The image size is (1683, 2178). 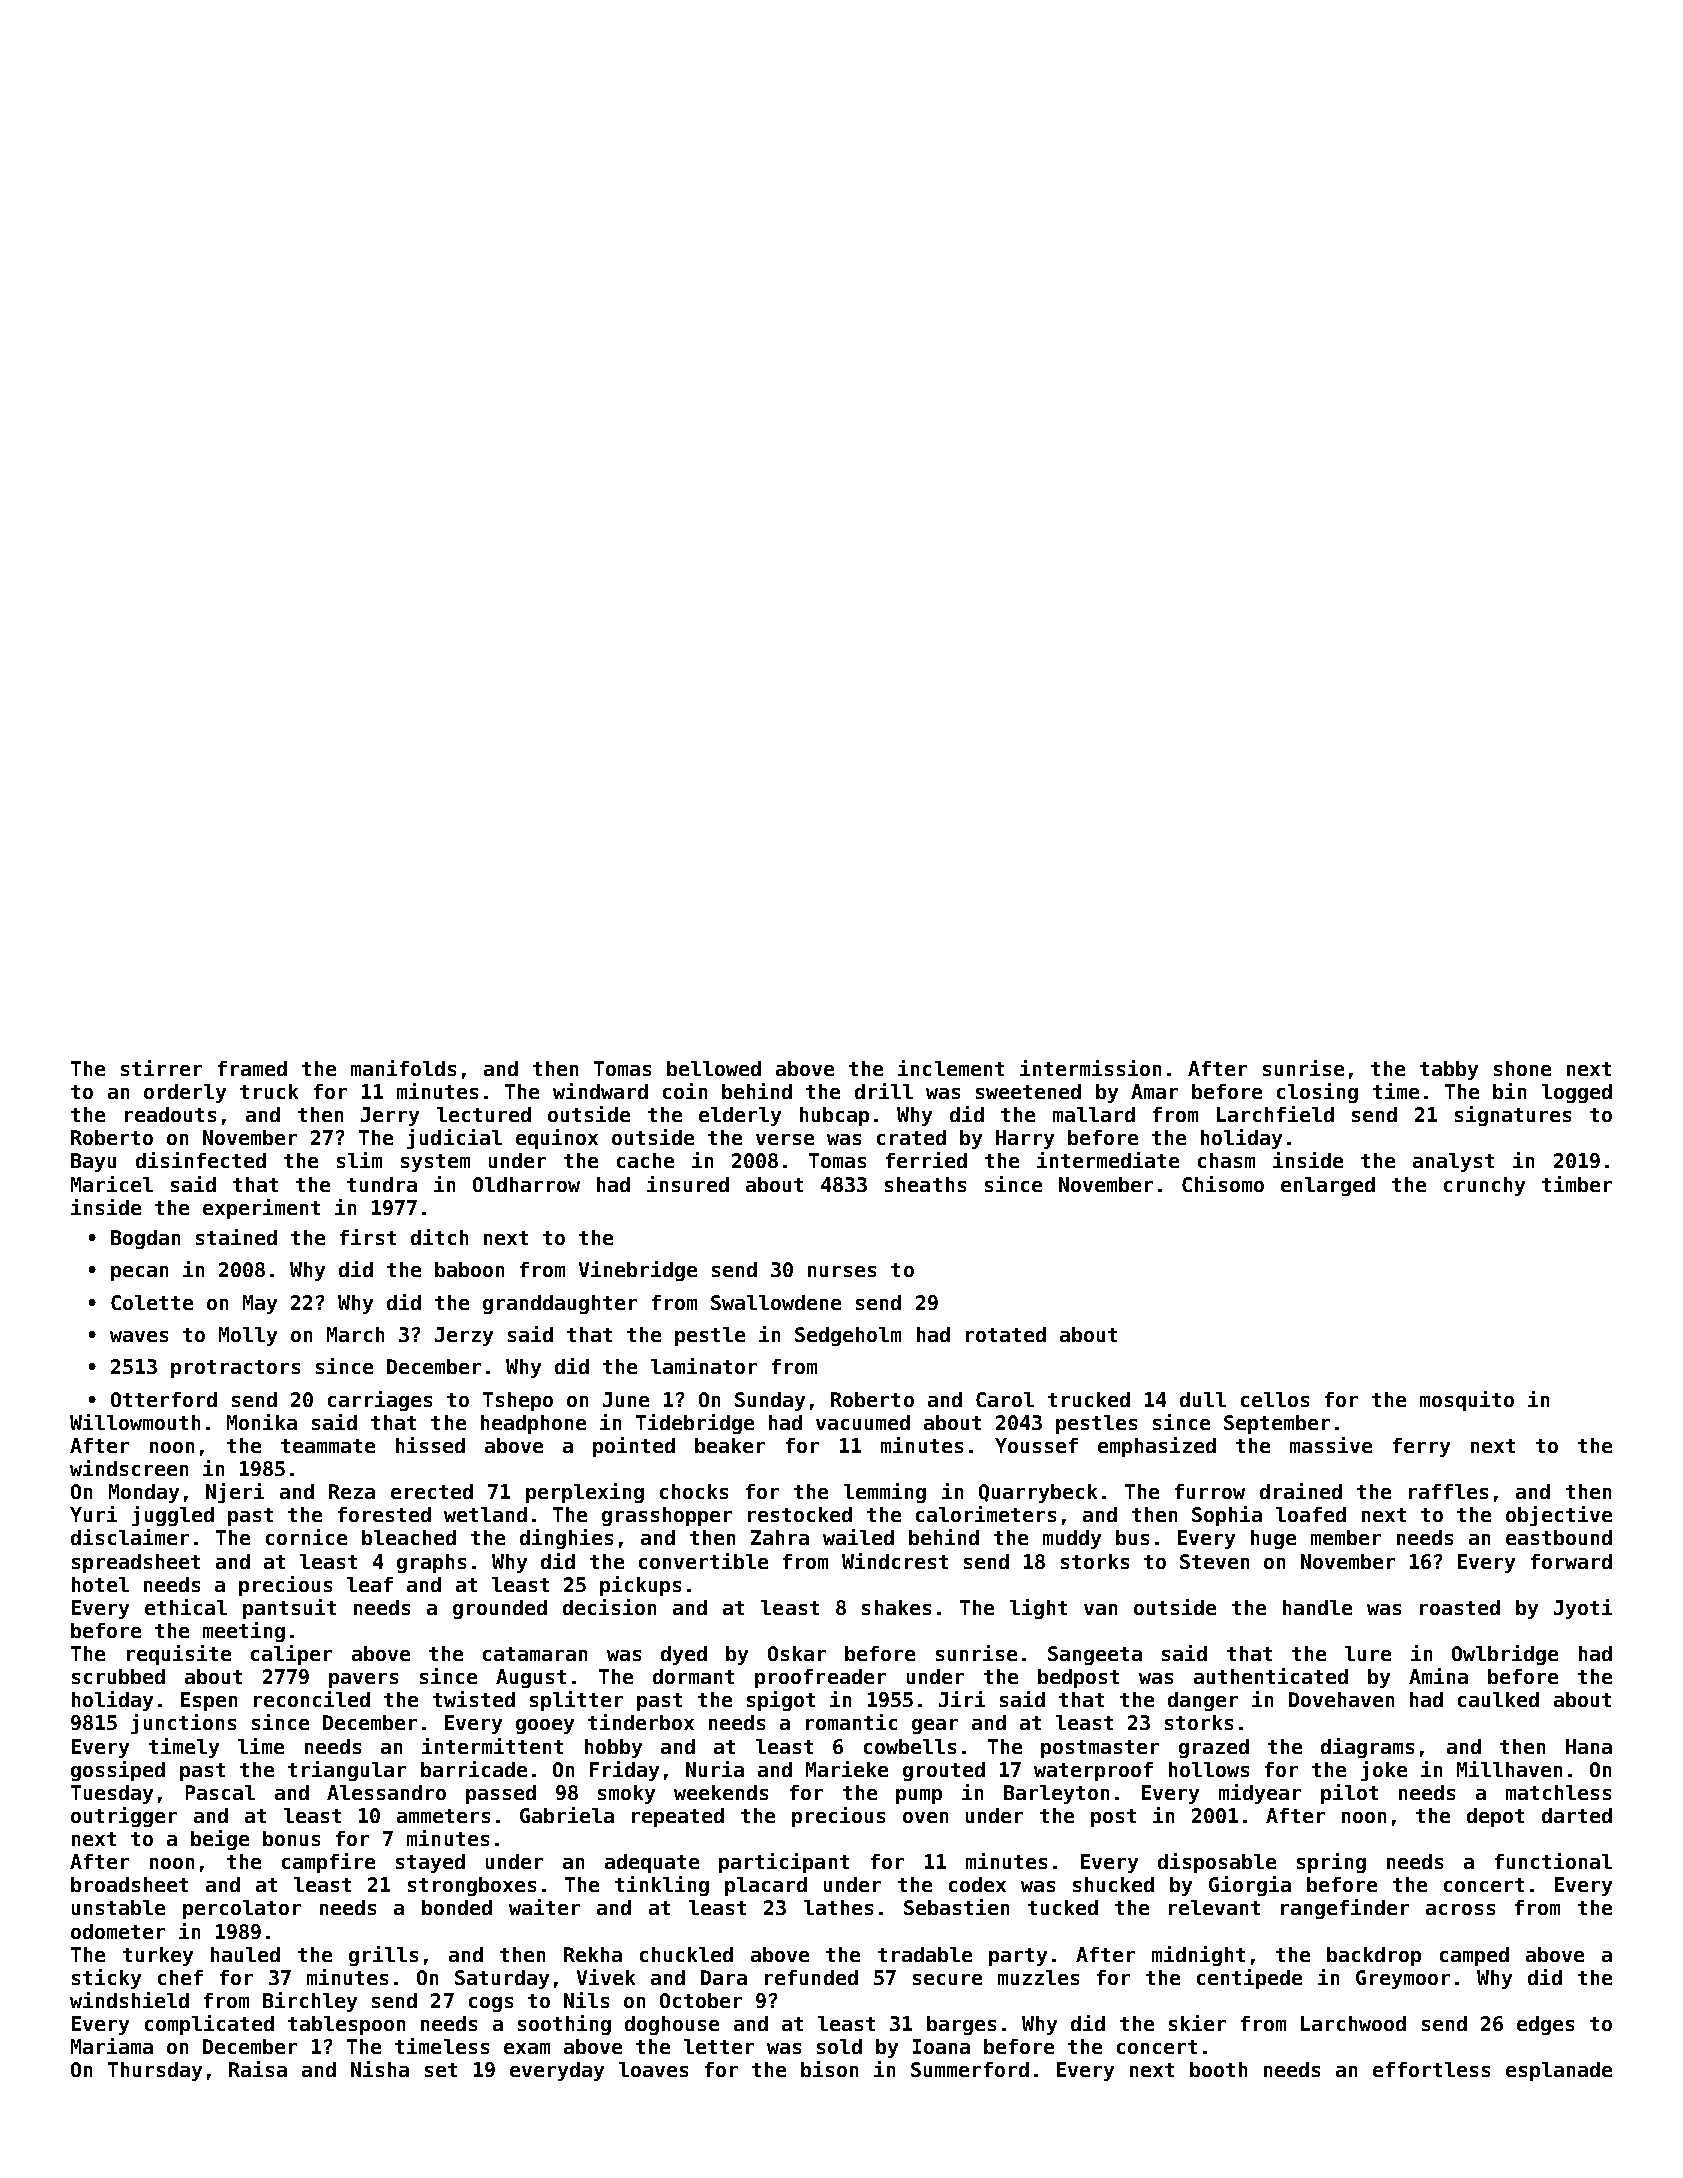 I want to click on set, so click(x=441, y=2070).
